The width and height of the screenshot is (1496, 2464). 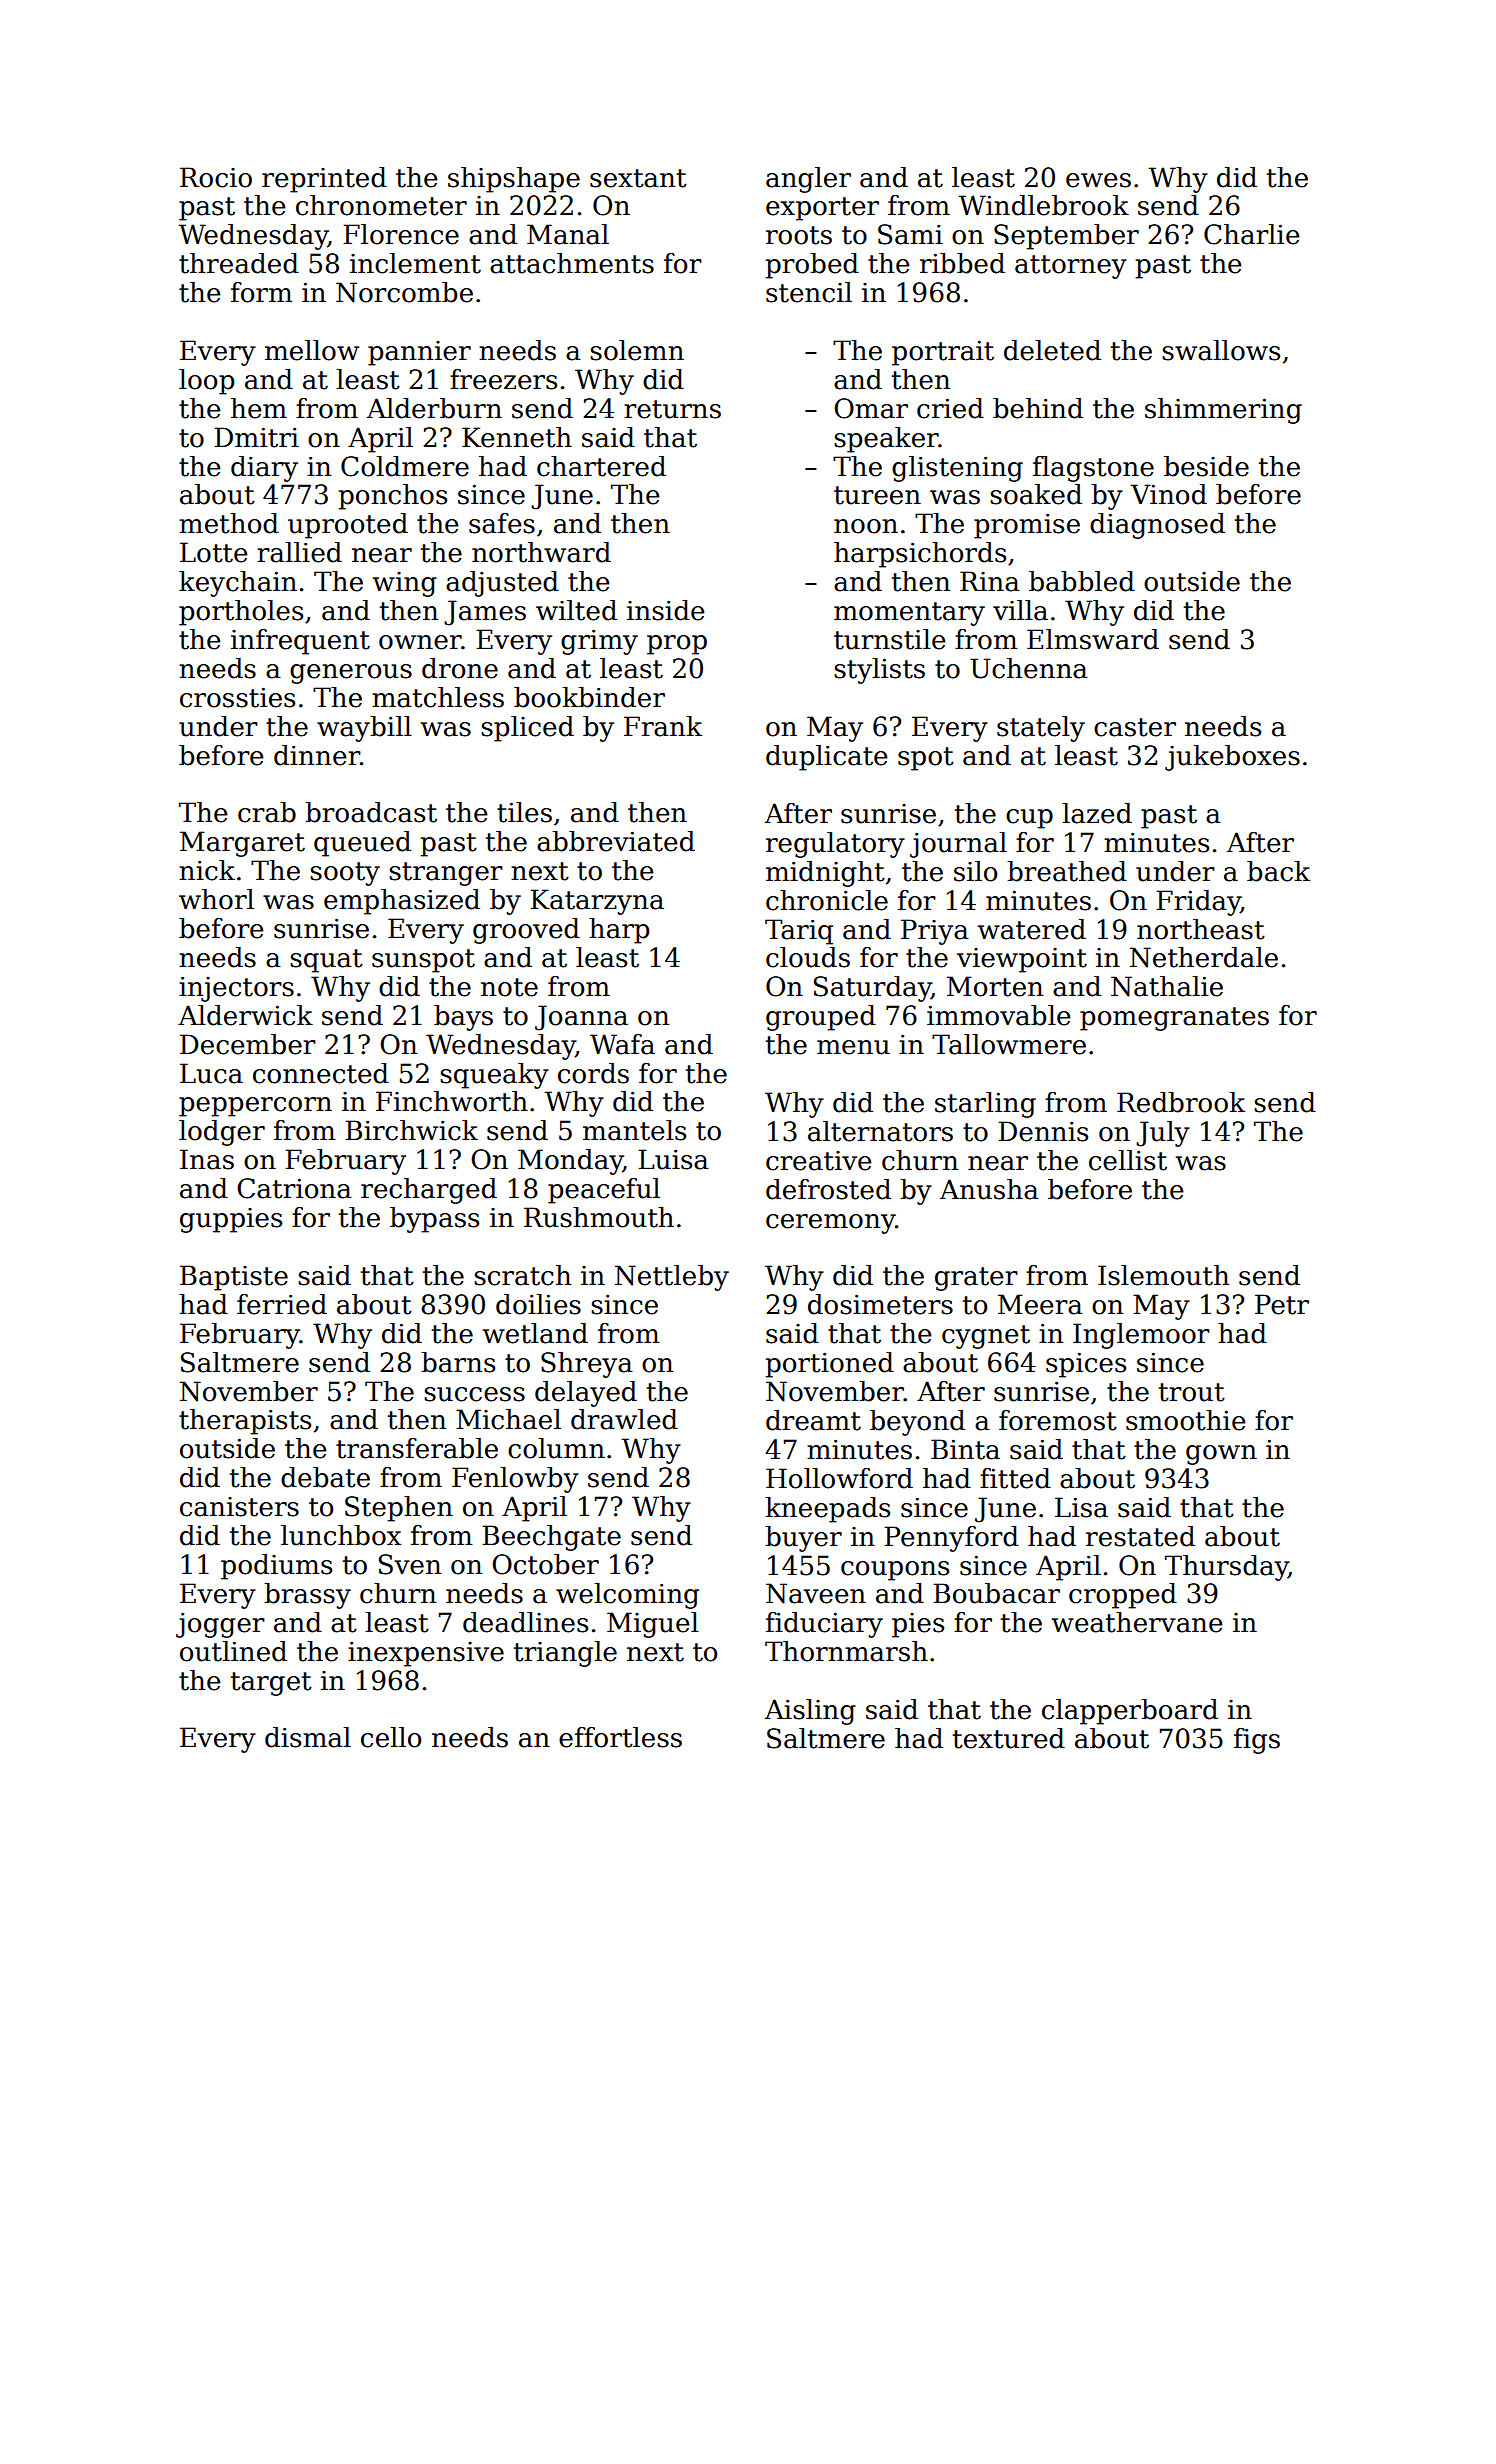 I want to click on reprinted, so click(x=324, y=180).
